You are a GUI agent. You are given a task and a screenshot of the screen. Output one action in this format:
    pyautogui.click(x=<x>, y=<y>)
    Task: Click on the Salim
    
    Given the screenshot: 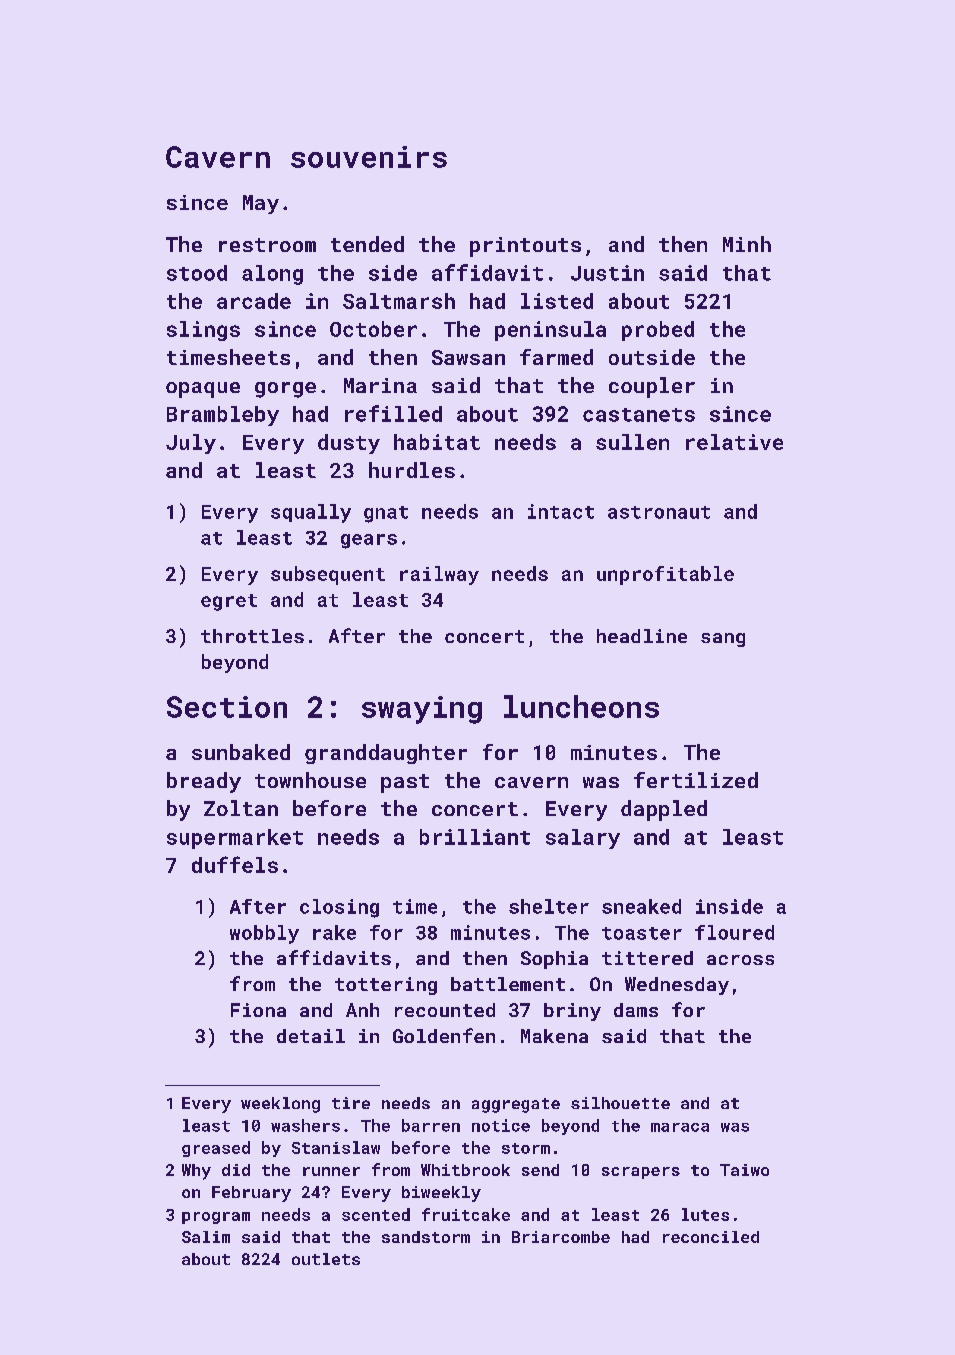 What is the action you would take?
    pyautogui.click(x=206, y=1237)
